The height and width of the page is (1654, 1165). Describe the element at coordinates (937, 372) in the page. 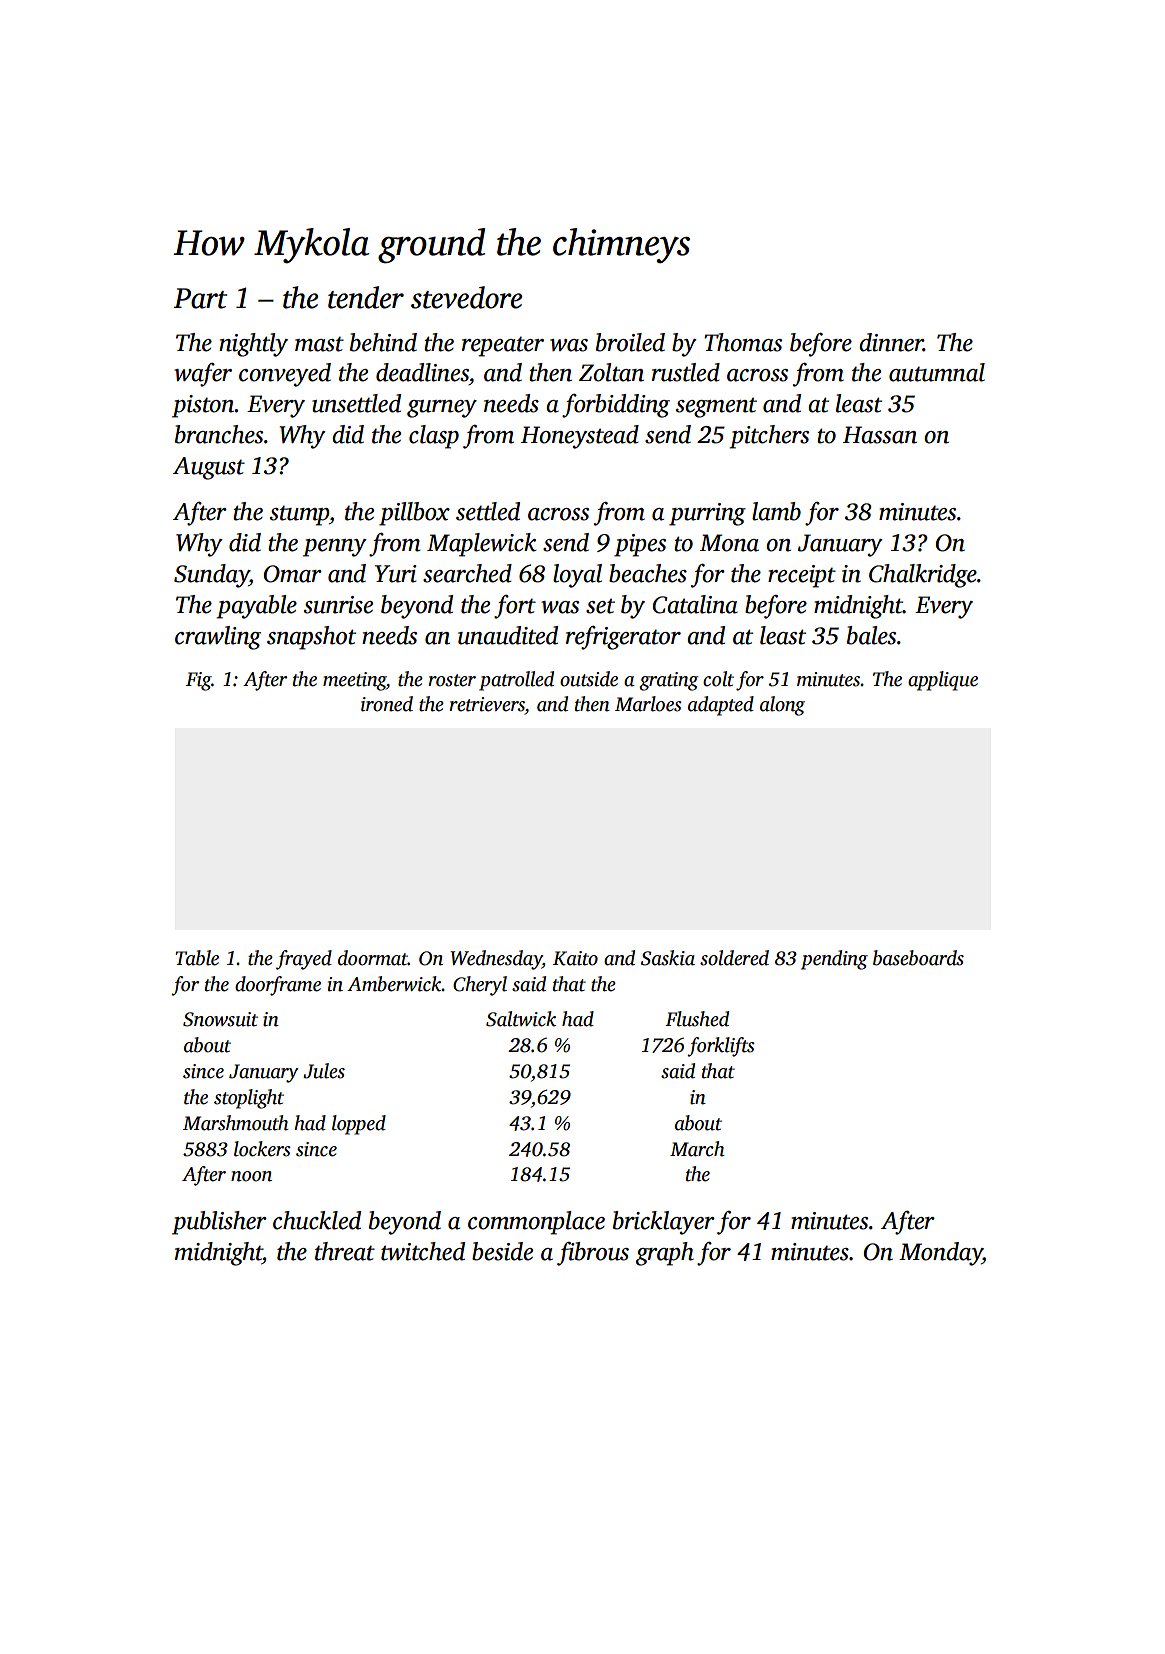

I see `autumnal` at that location.
